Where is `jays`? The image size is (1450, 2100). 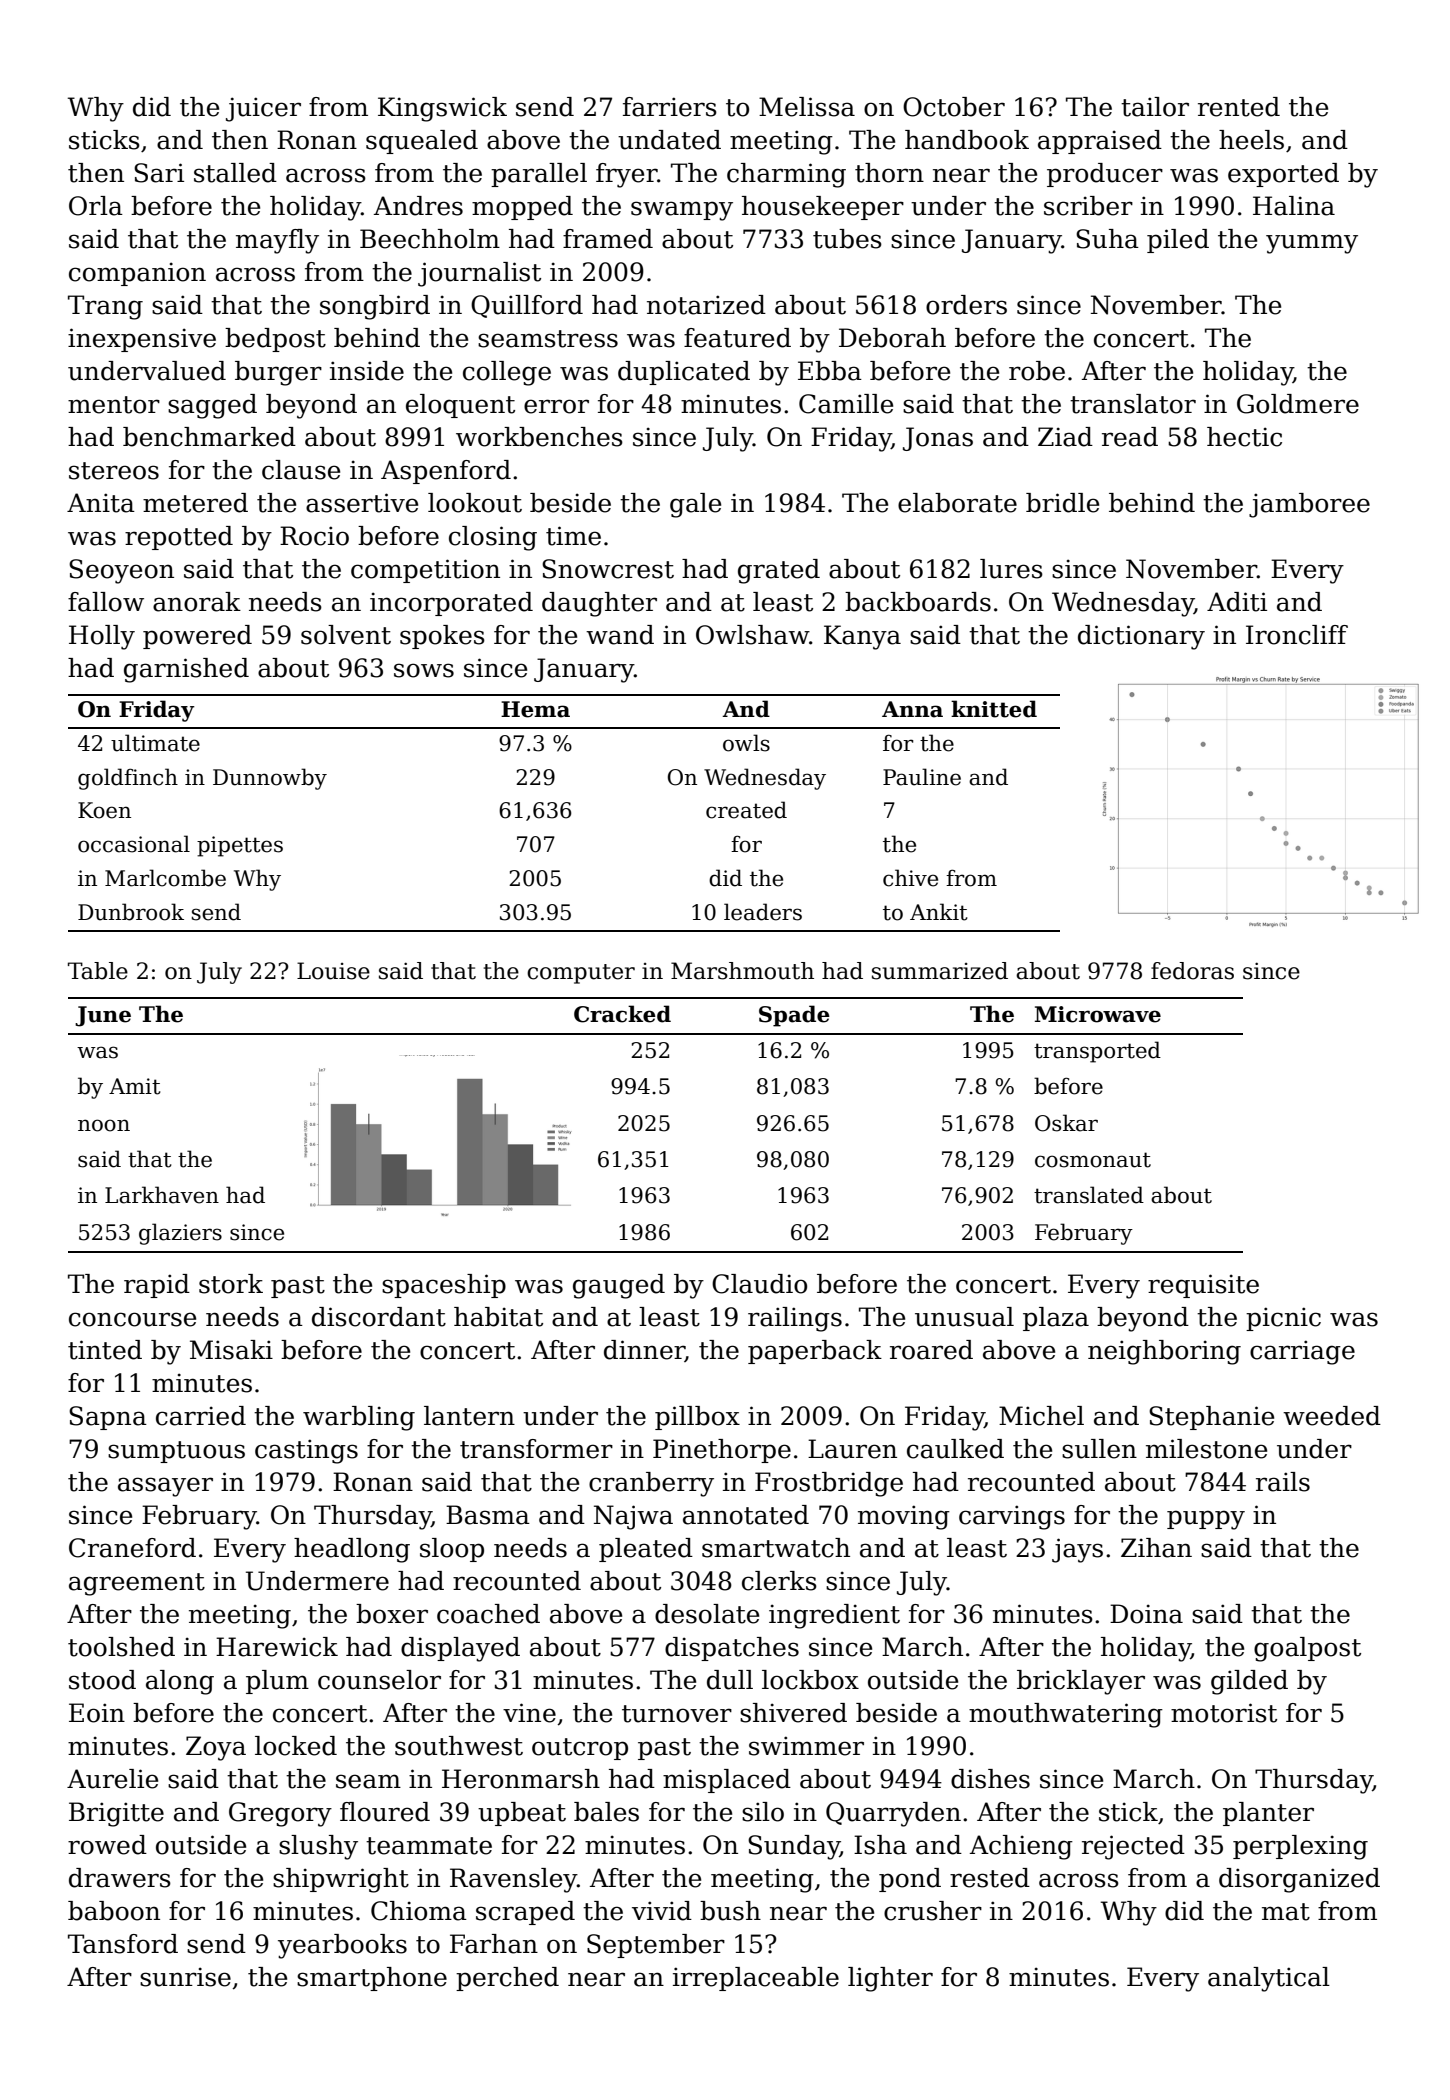 jays is located at coordinates (1077, 1550).
